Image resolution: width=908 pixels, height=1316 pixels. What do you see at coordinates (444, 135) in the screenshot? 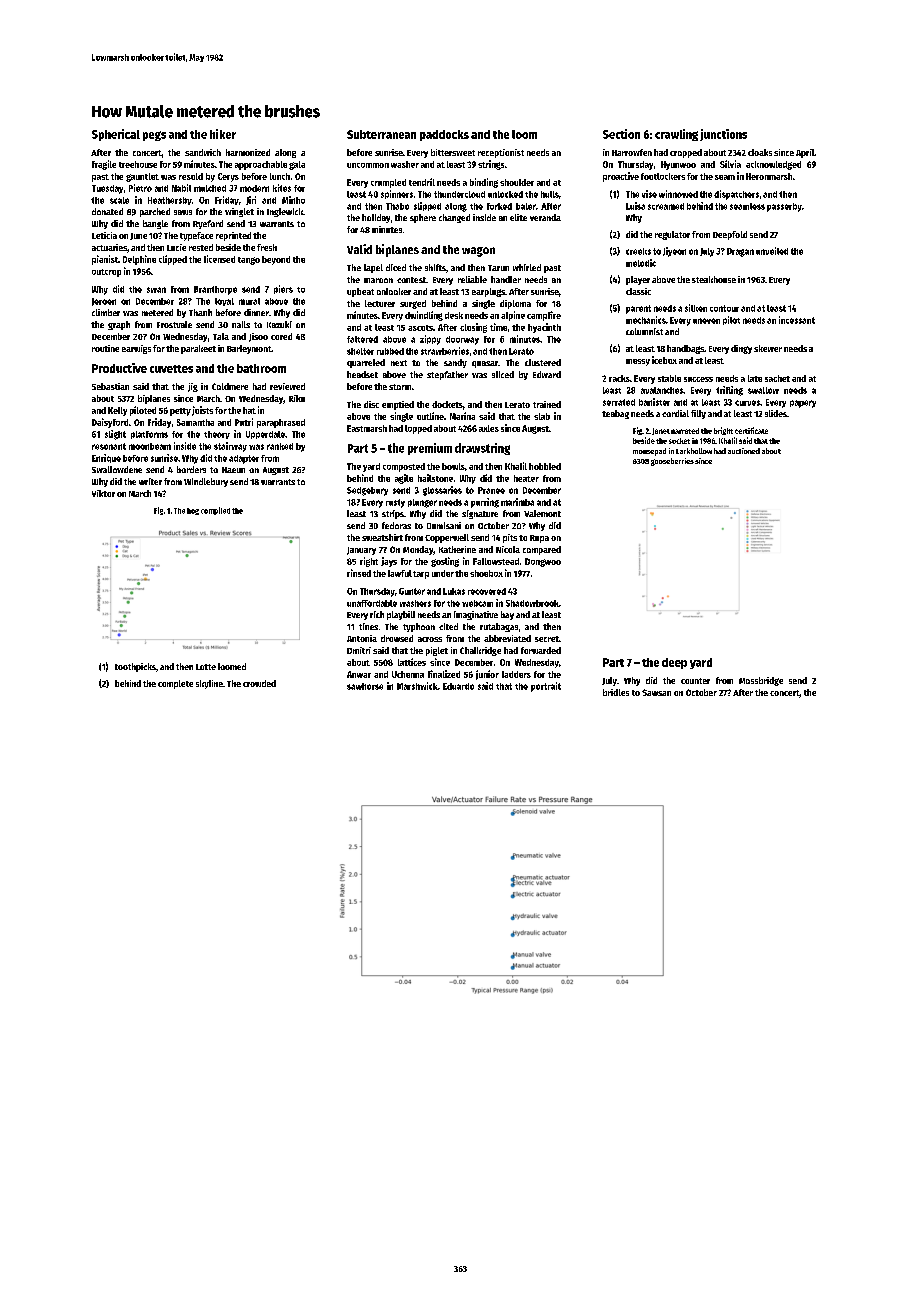
I see `paddocks` at bounding box center [444, 135].
